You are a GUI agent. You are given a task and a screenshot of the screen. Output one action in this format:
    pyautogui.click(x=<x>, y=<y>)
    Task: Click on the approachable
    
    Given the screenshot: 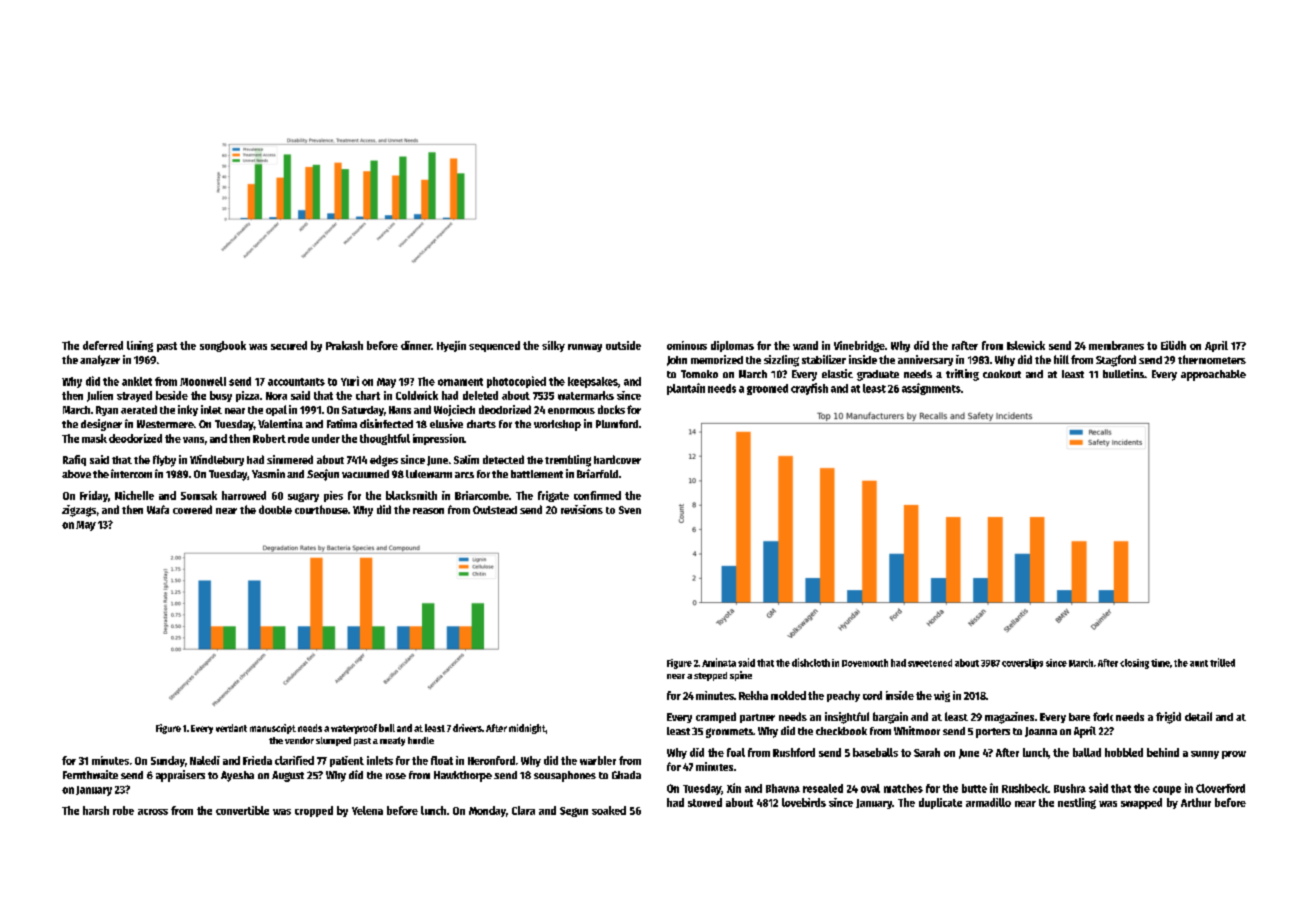 What is the action you would take?
    pyautogui.click(x=1213, y=375)
